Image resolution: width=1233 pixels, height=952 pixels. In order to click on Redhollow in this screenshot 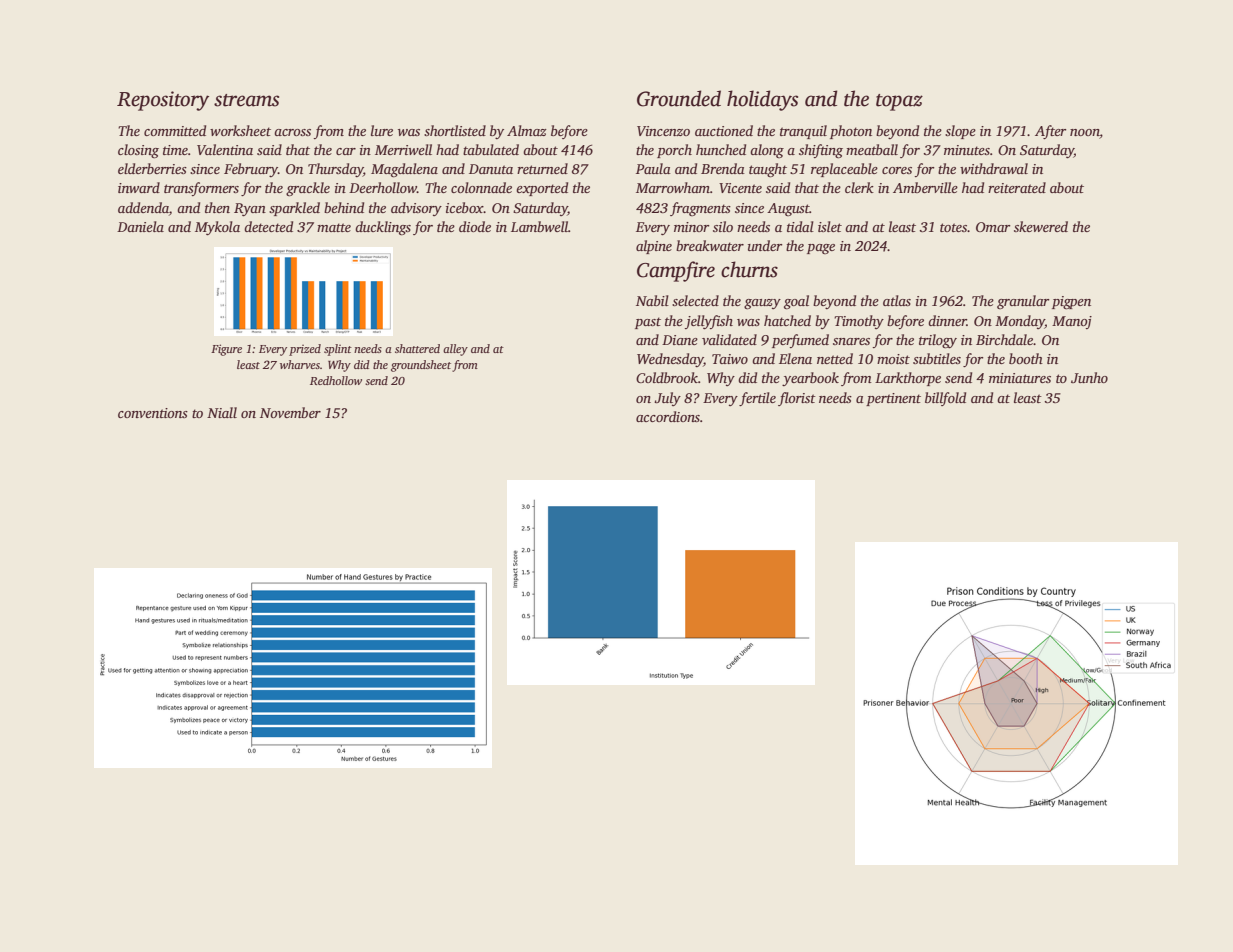, I will do `click(336, 380)`.
